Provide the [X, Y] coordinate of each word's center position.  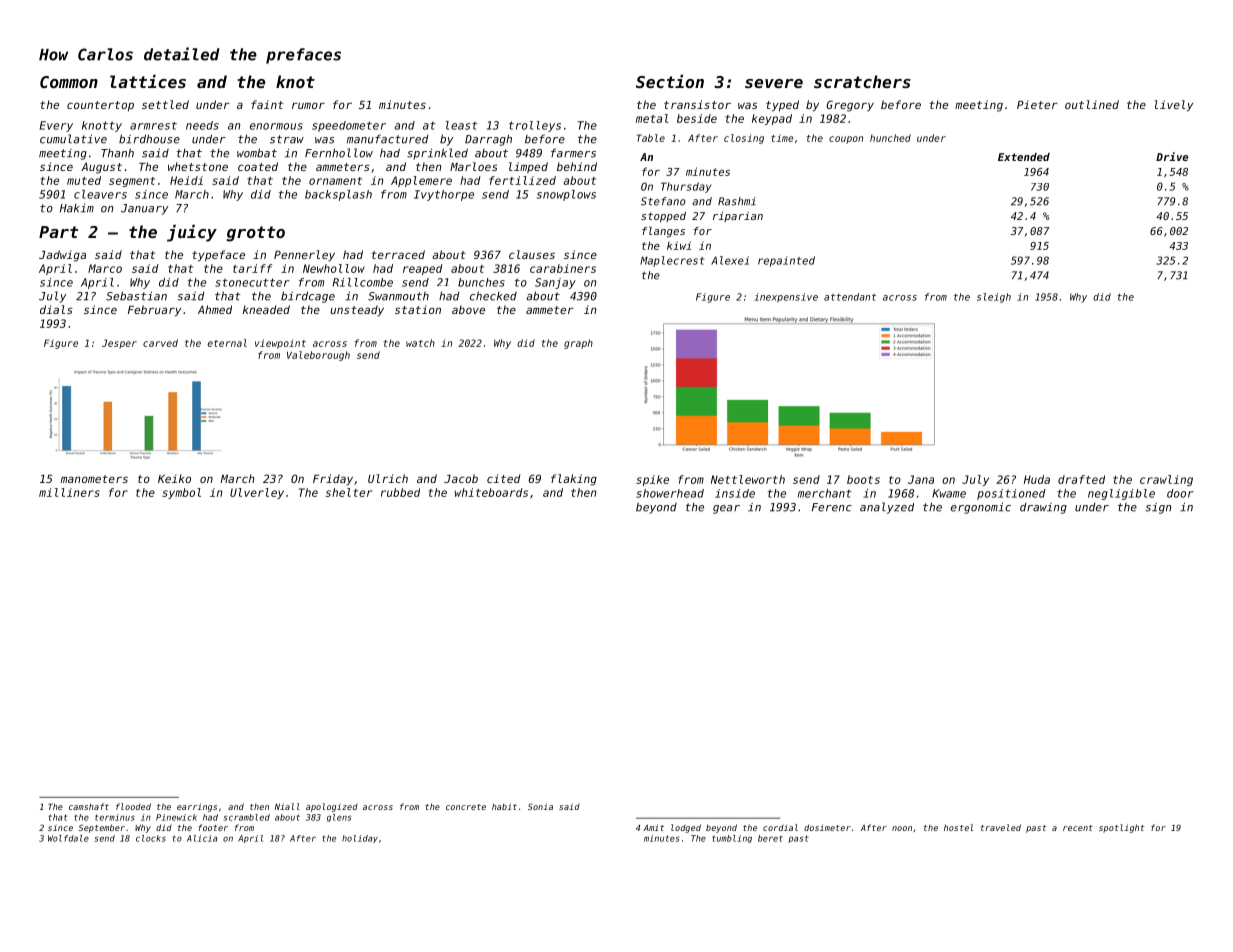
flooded [133, 806]
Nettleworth [748, 479]
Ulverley [257, 493]
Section [670, 81]
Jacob [461, 478]
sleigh [994, 298]
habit [504, 806]
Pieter [1037, 104]
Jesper [119, 344]
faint [267, 104]
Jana [921, 479]
